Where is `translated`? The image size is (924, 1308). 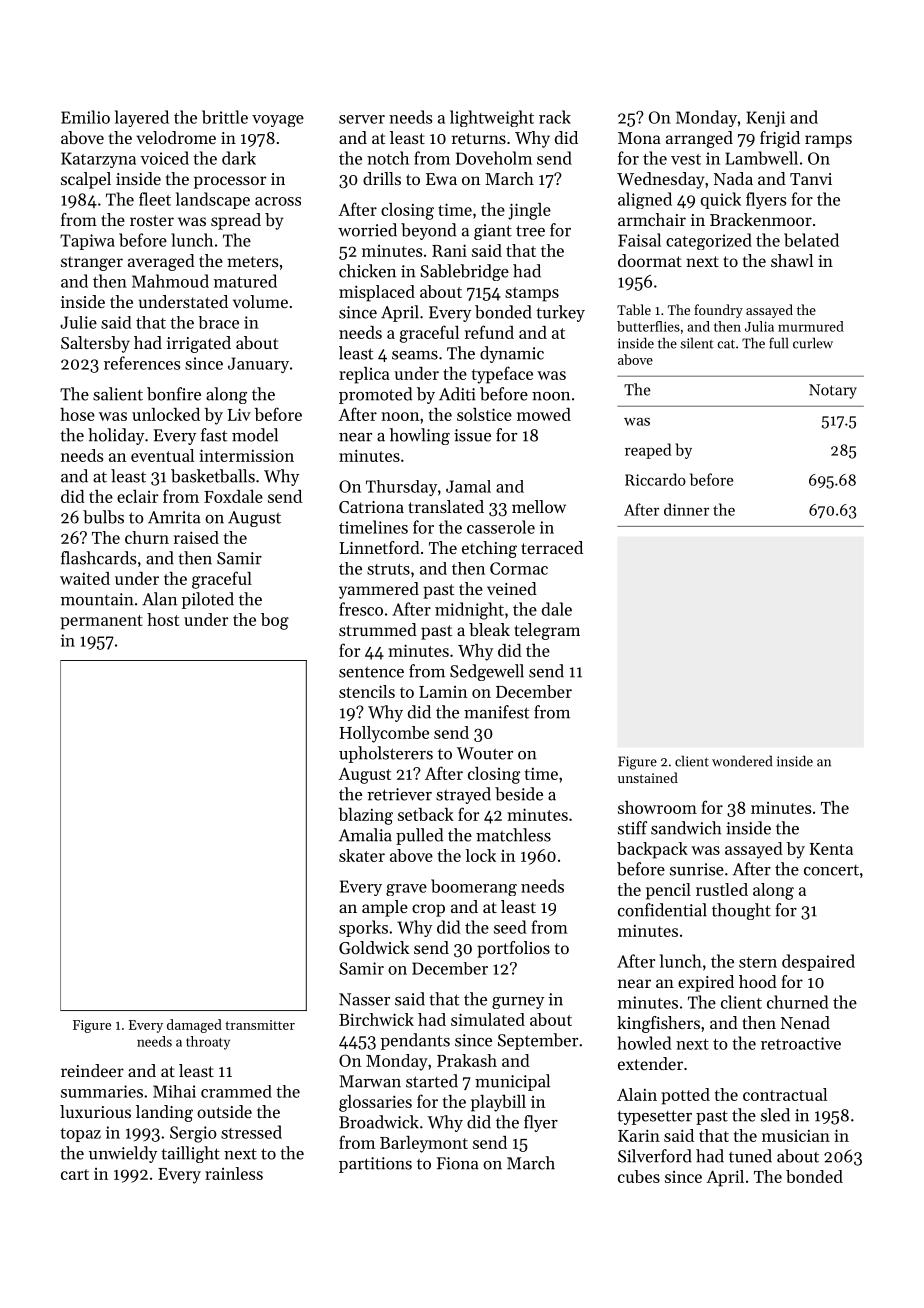 translated is located at coordinates (446, 506).
